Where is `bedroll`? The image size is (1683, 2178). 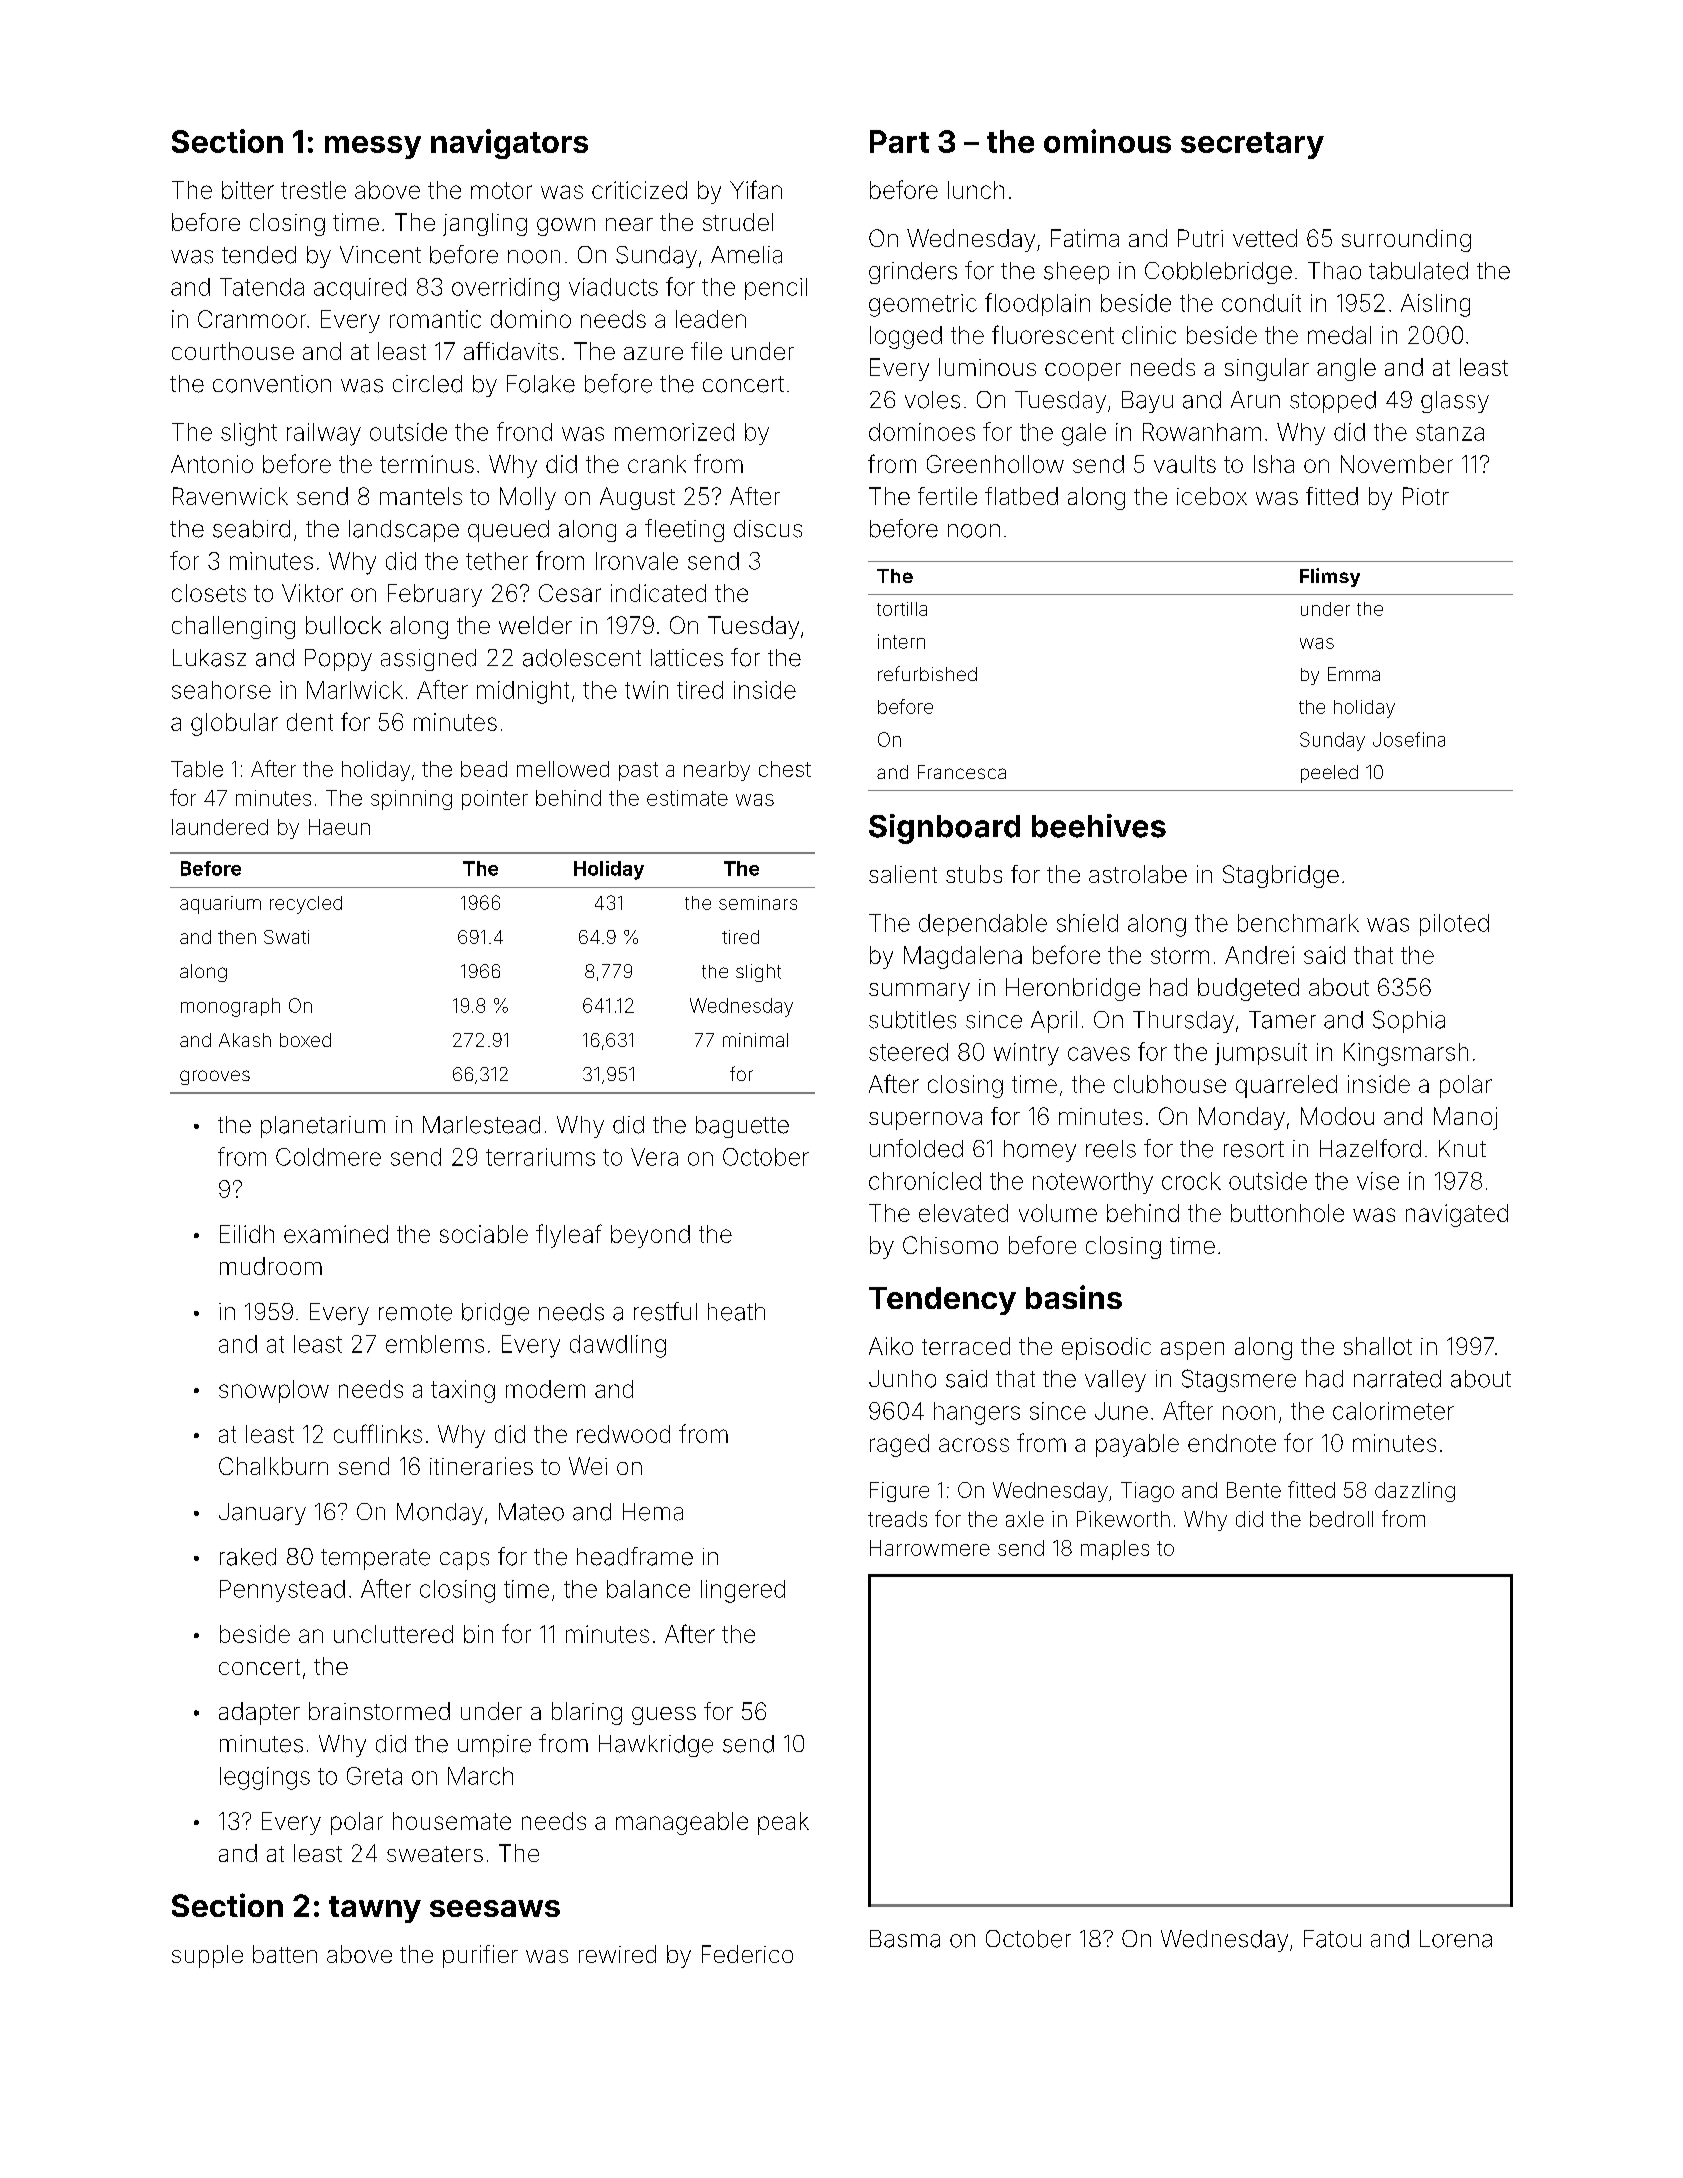 bedroll is located at coordinates (1341, 1519).
